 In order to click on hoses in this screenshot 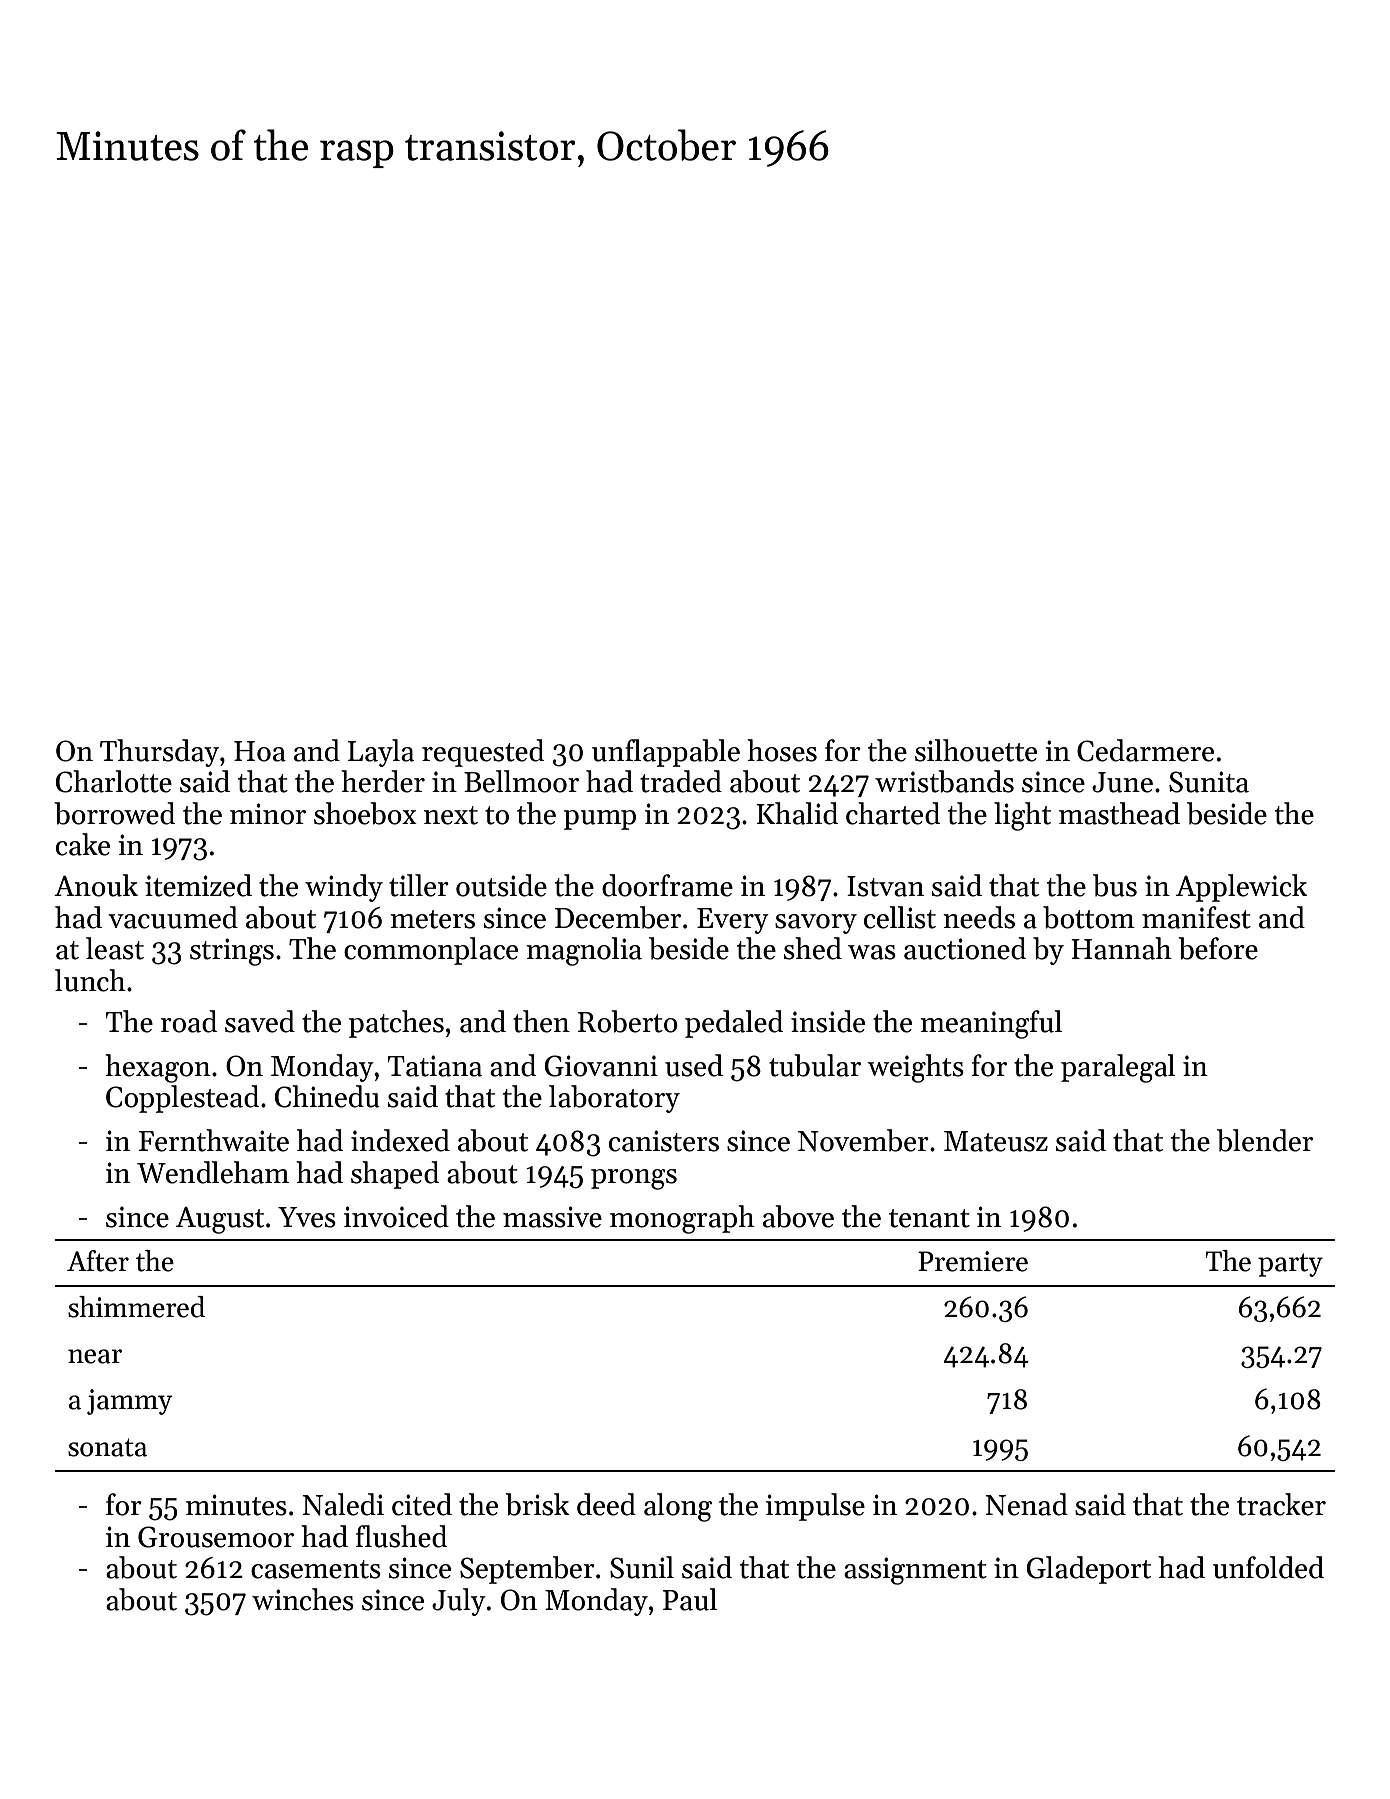, I will do `click(782, 750)`.
